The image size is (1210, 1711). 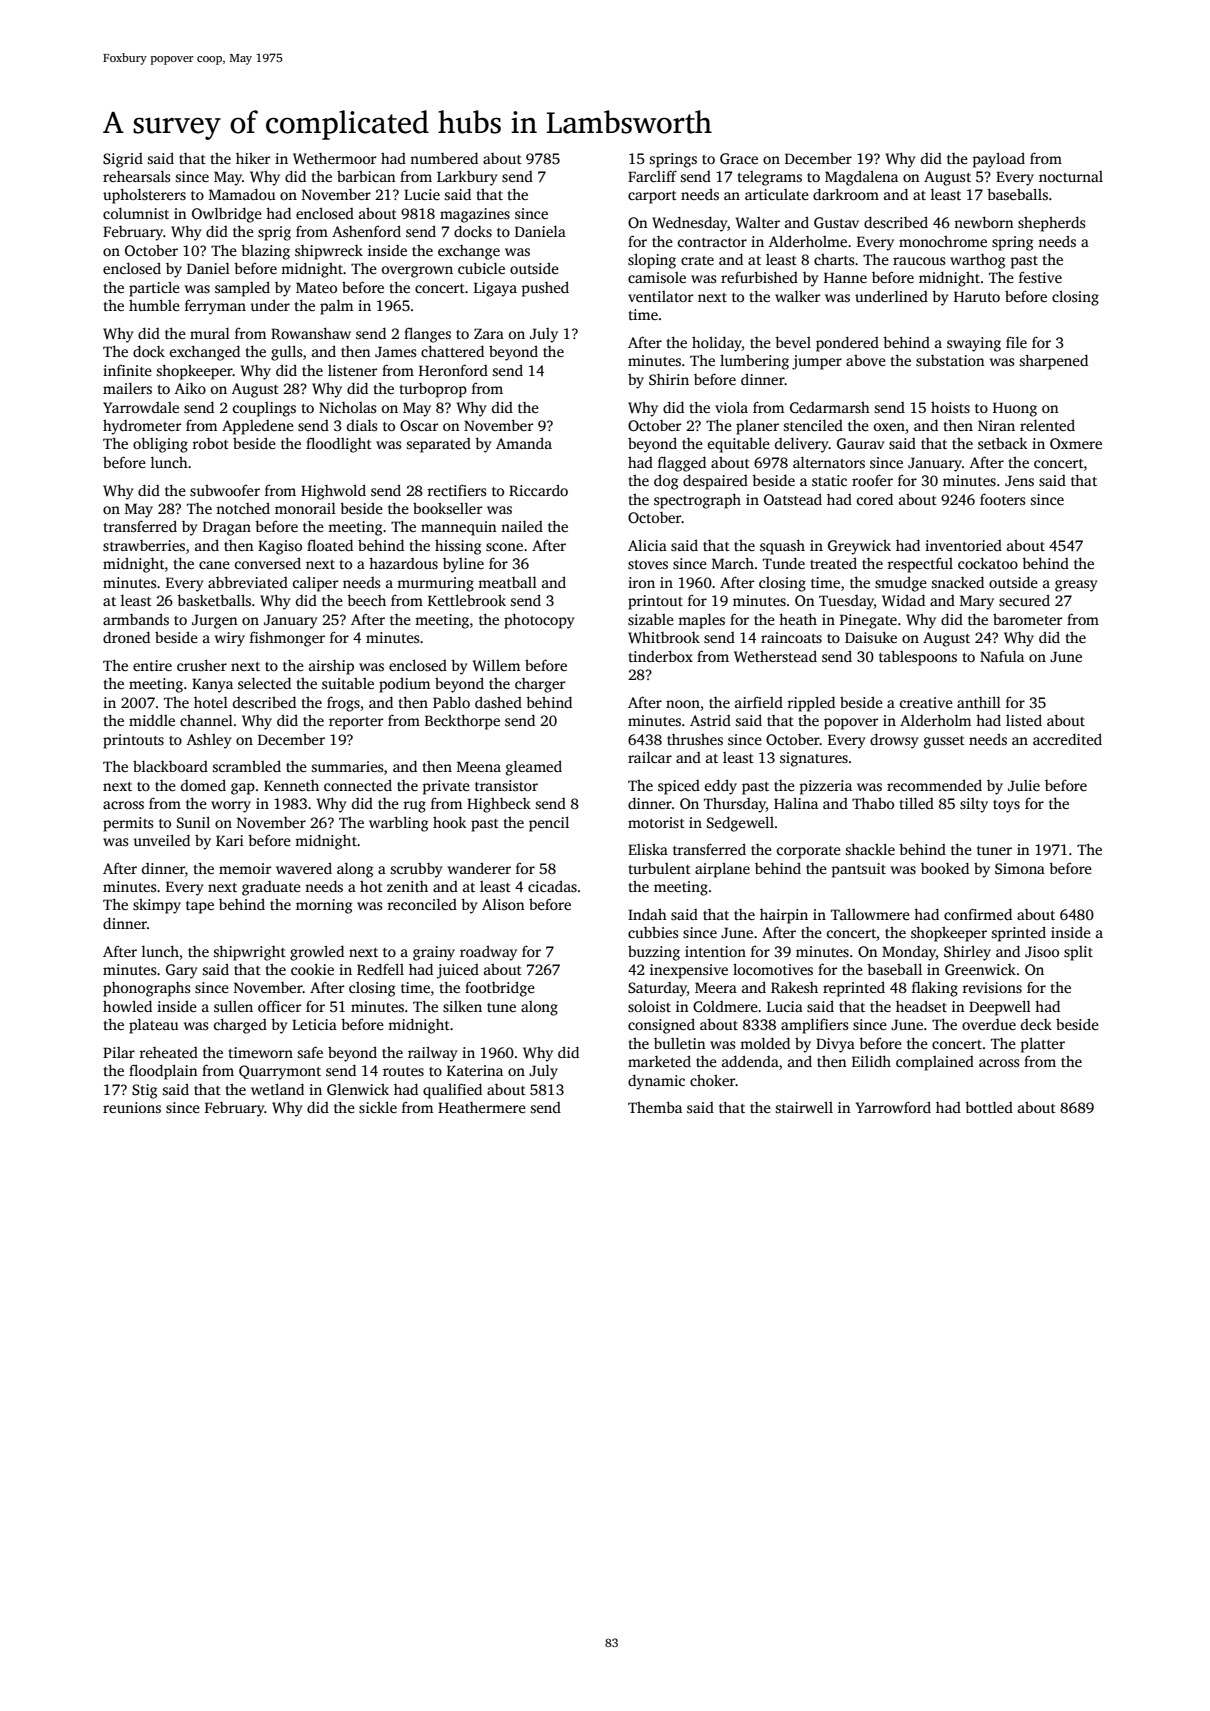 I want to click on hairpin, so click(x=784, y=916).
